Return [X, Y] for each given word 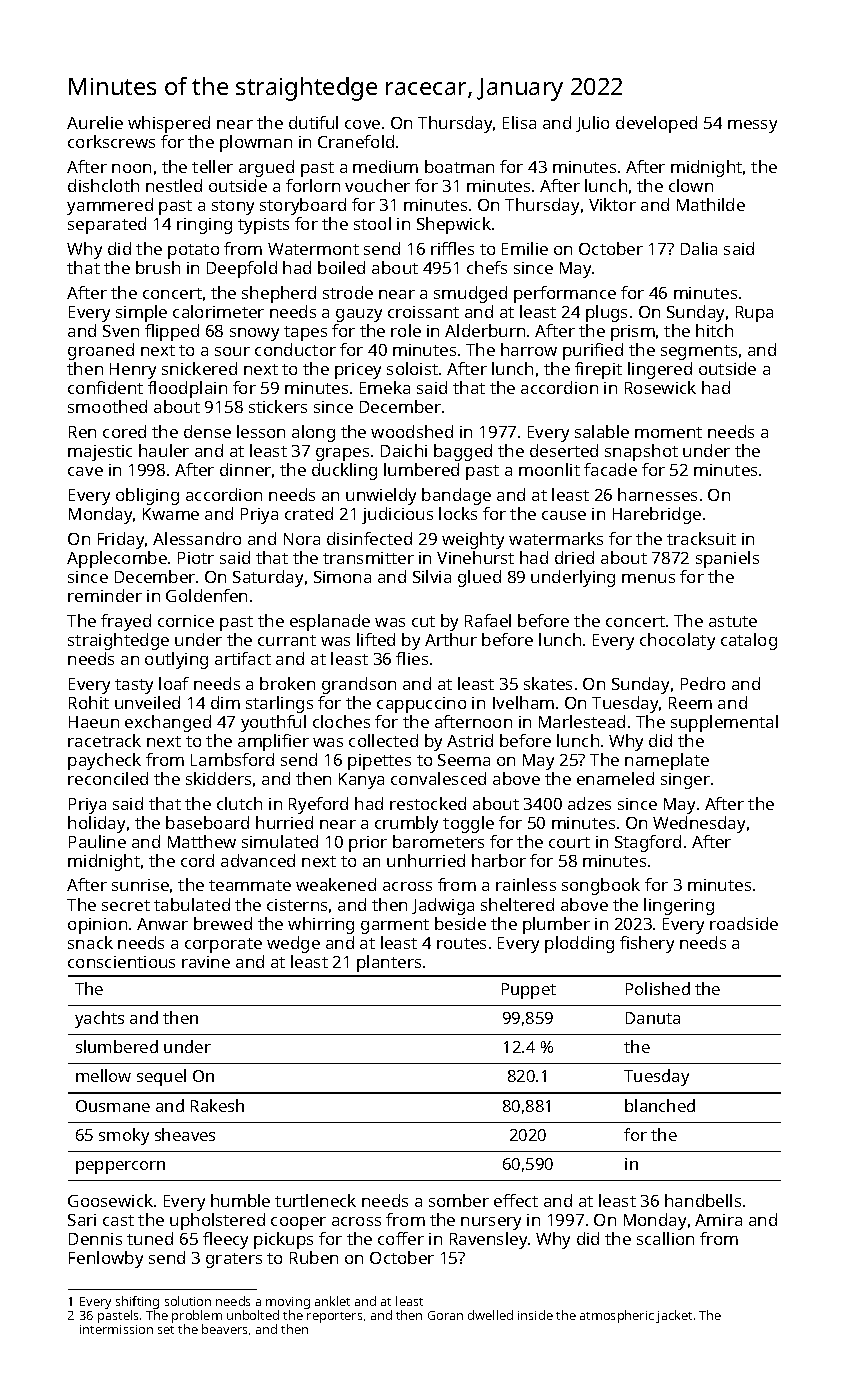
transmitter [368, 558]
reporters [334, 1317]
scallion [665, 1238]
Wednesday [699, 824]
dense [207, 431]
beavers [224, 1329]
